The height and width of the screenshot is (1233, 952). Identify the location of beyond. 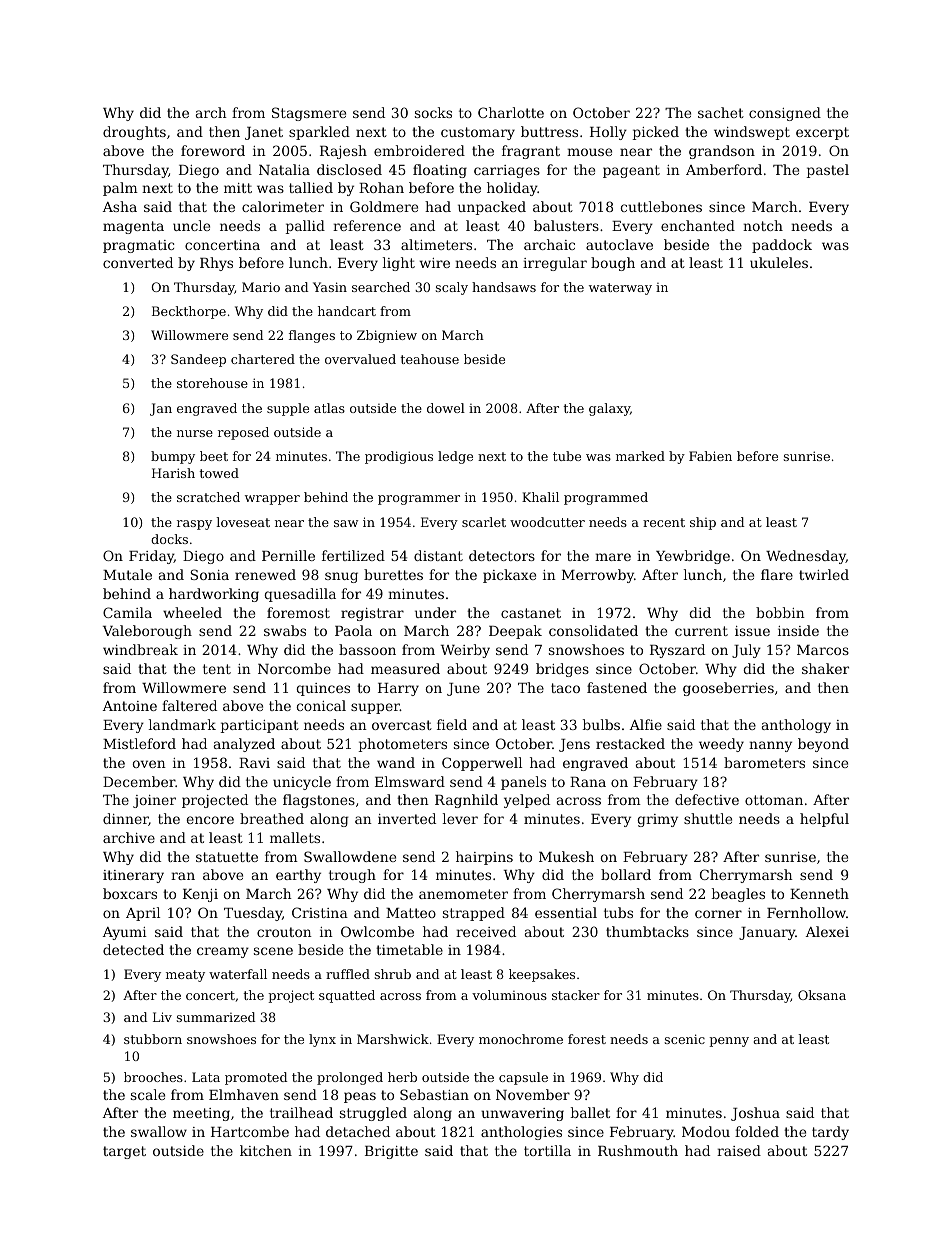
(823, 745).
